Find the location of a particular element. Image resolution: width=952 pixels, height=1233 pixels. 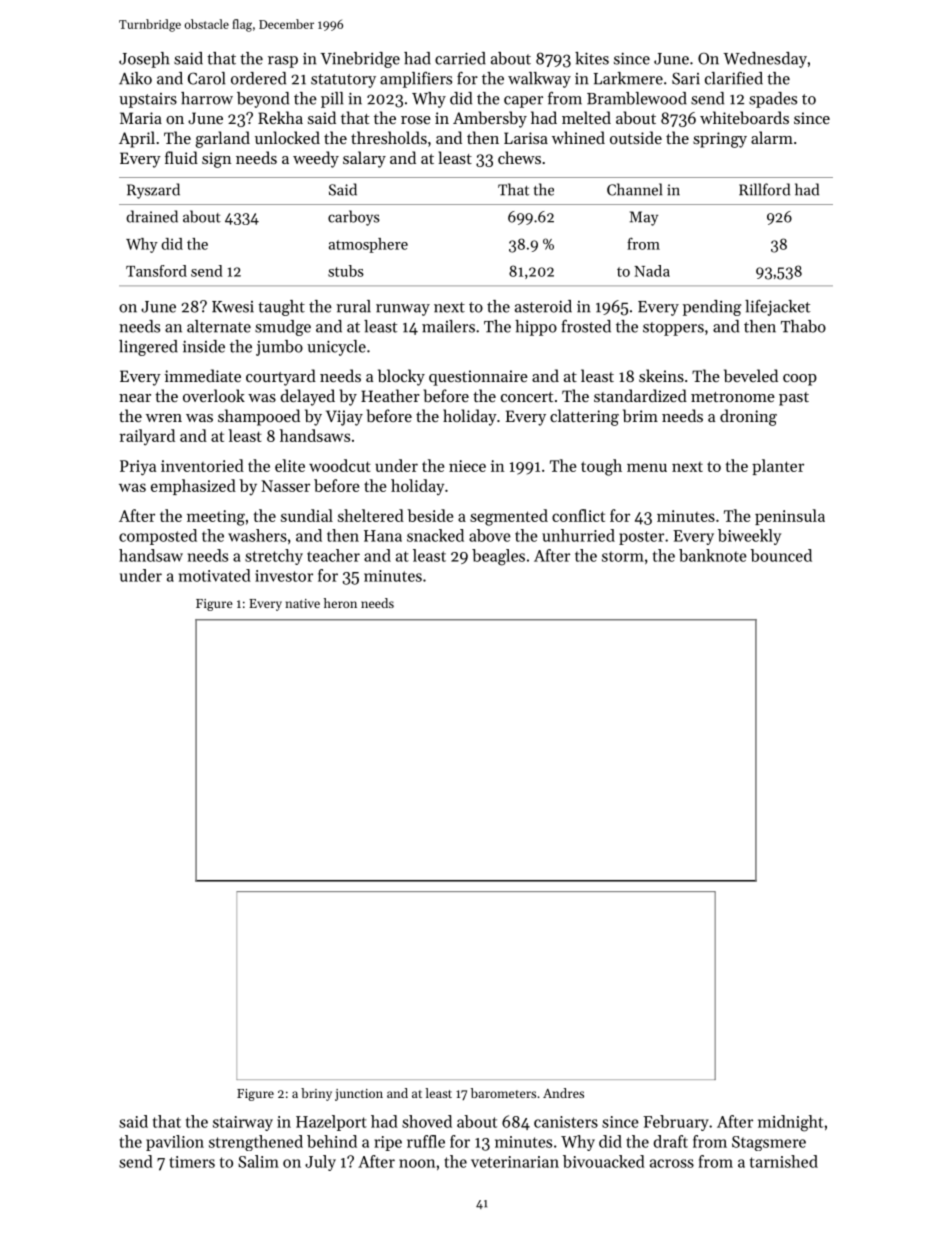

shampooed is located at coordinates (259, 417).
